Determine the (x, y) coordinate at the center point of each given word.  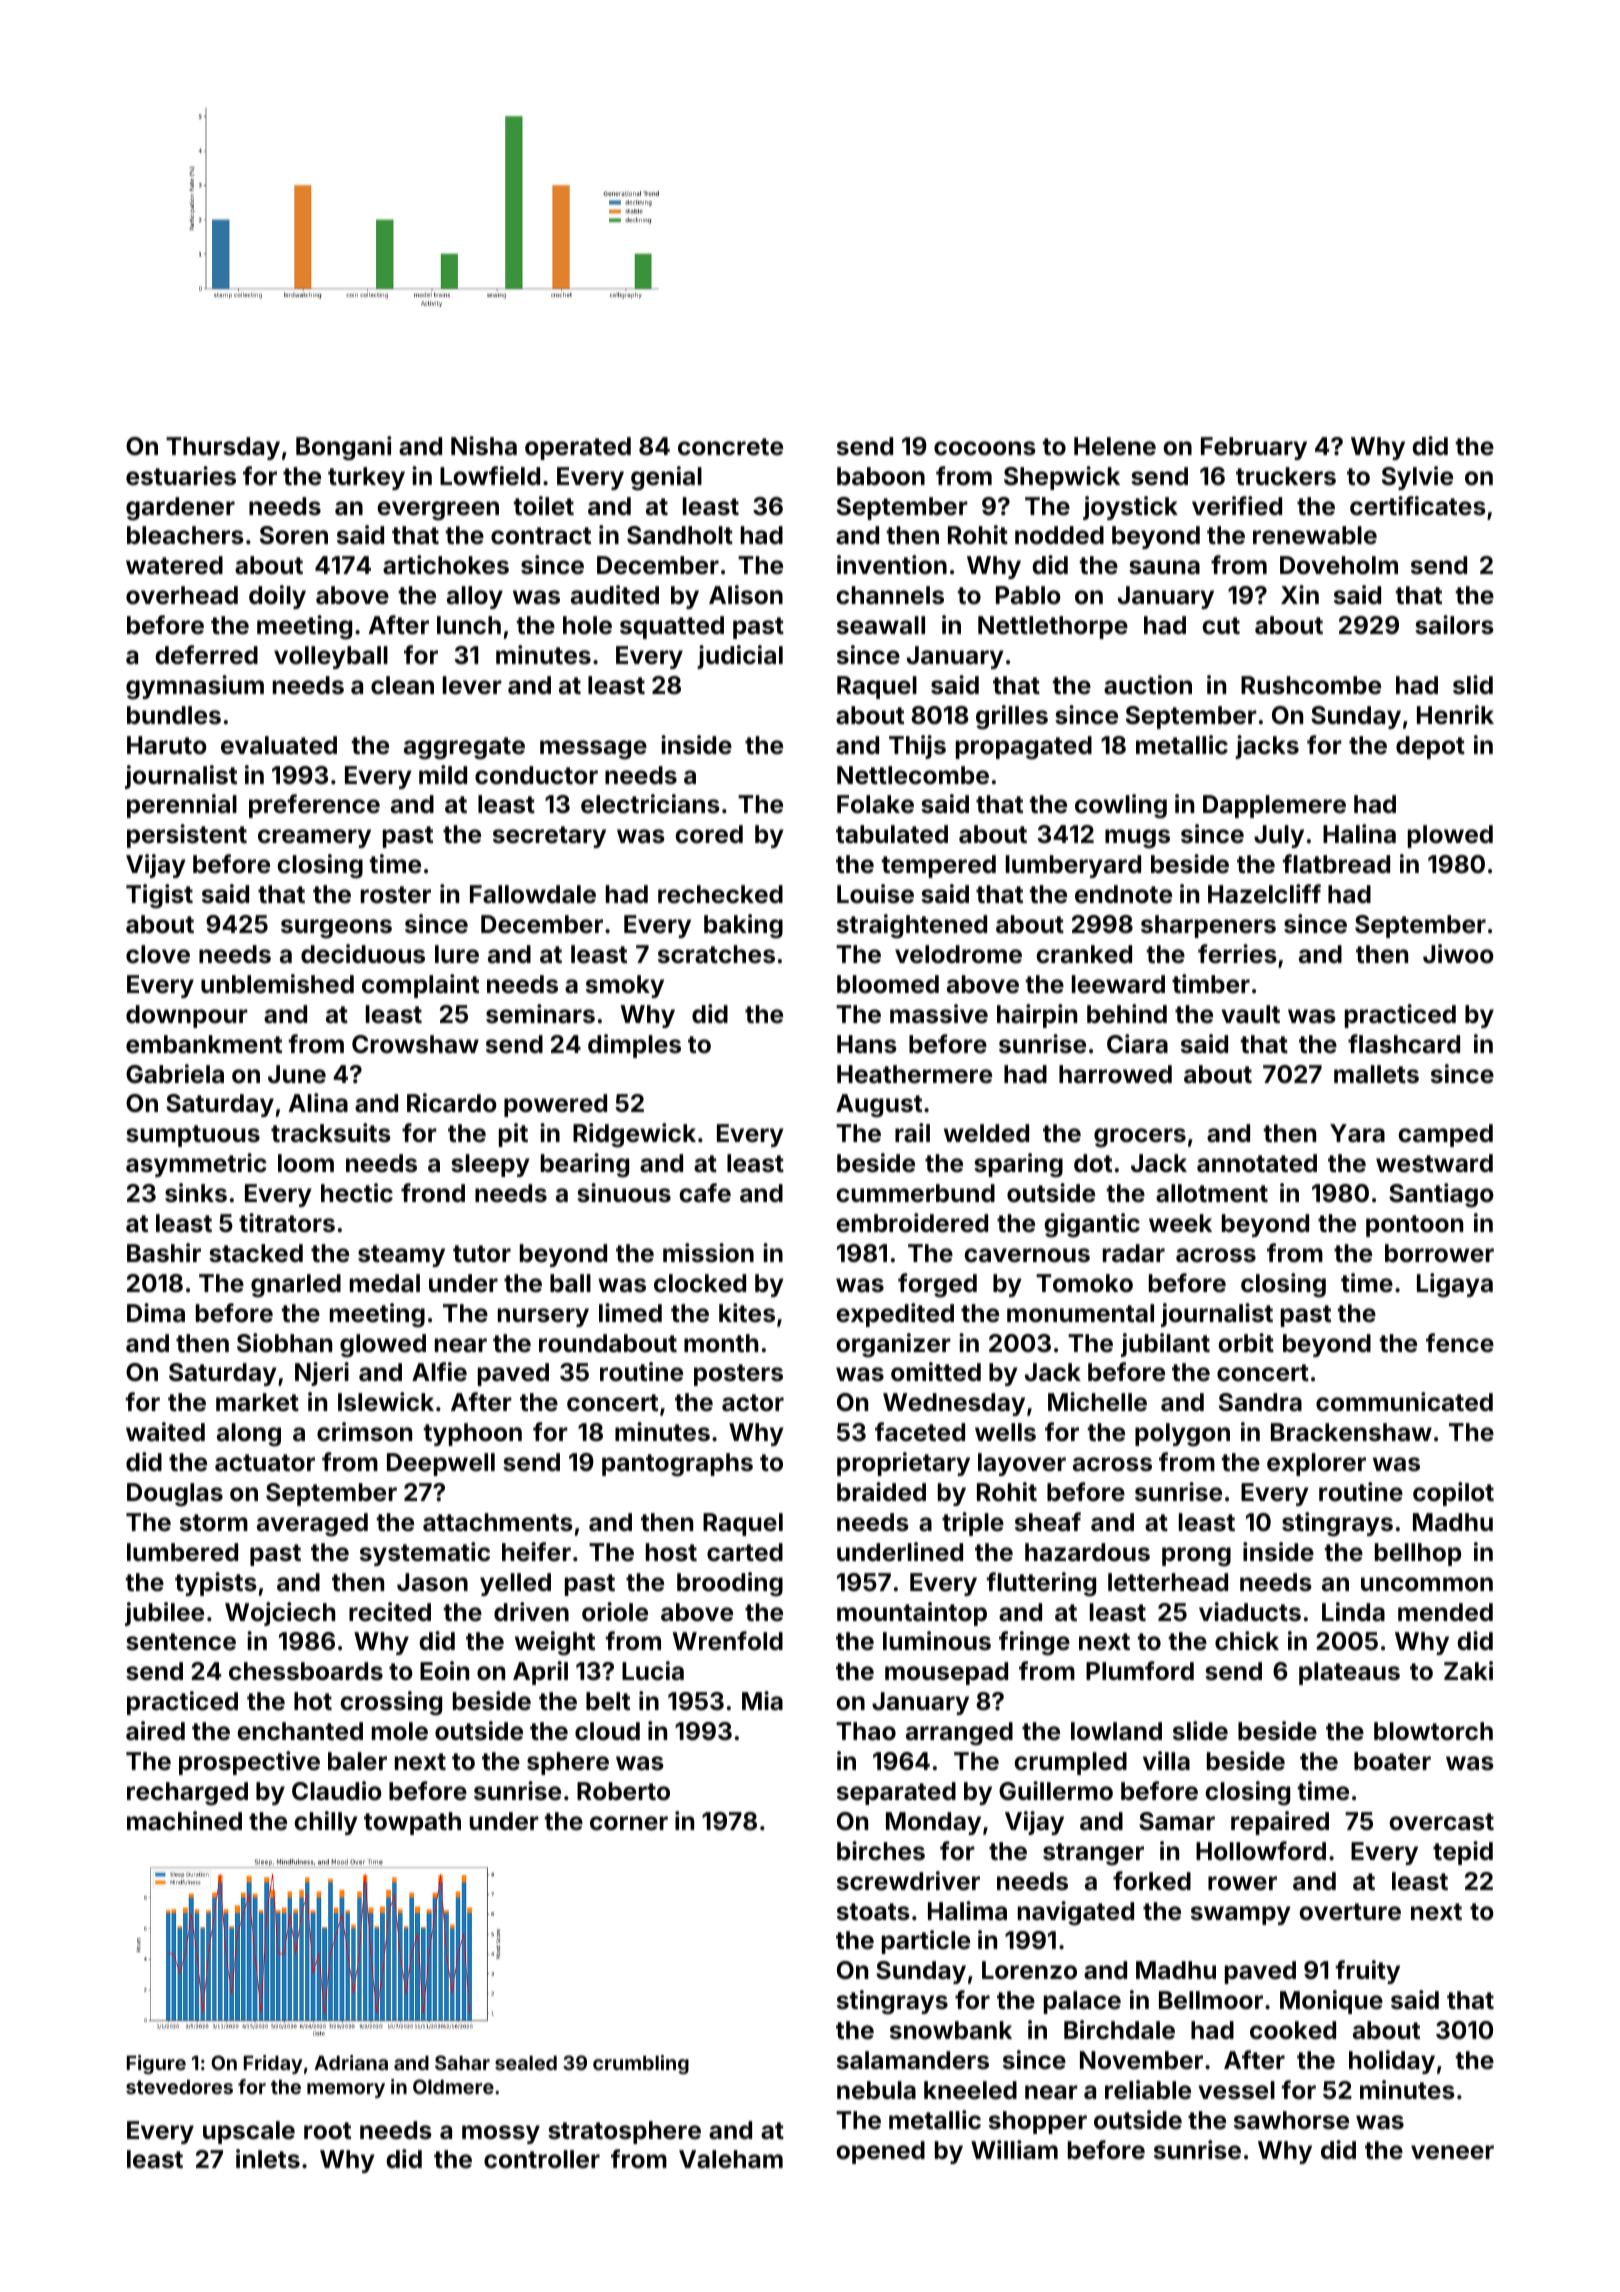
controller (542, 2159)
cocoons (985, 448)
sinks (196, 1193)
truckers (1286, 476)
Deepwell (441, 1464)
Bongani (343, 448)
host (671, 1552)
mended (1445, 1612)
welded (986, 1133)
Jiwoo (1458, 954)
